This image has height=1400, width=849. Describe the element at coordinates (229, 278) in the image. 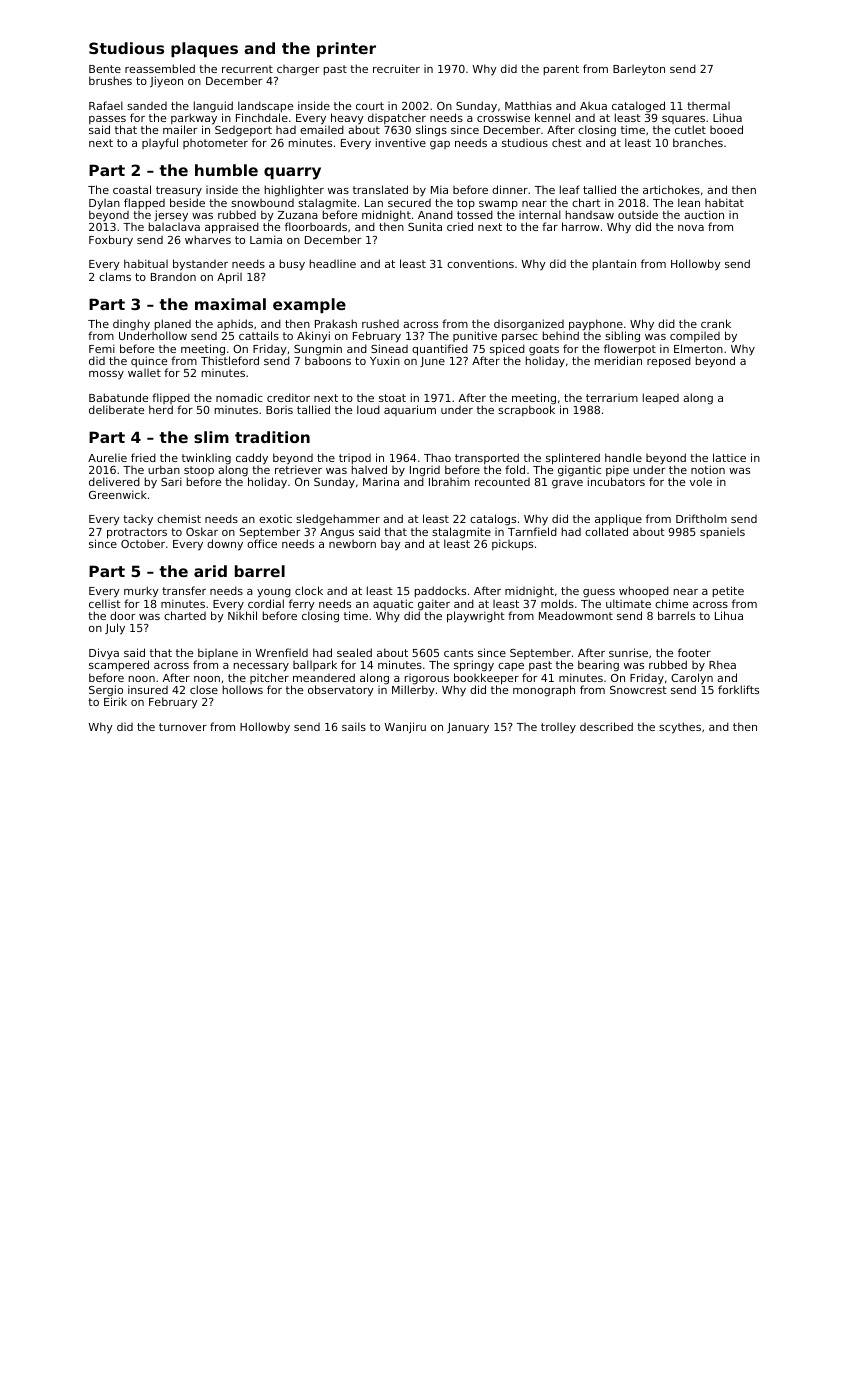

I see `April` at that location.
